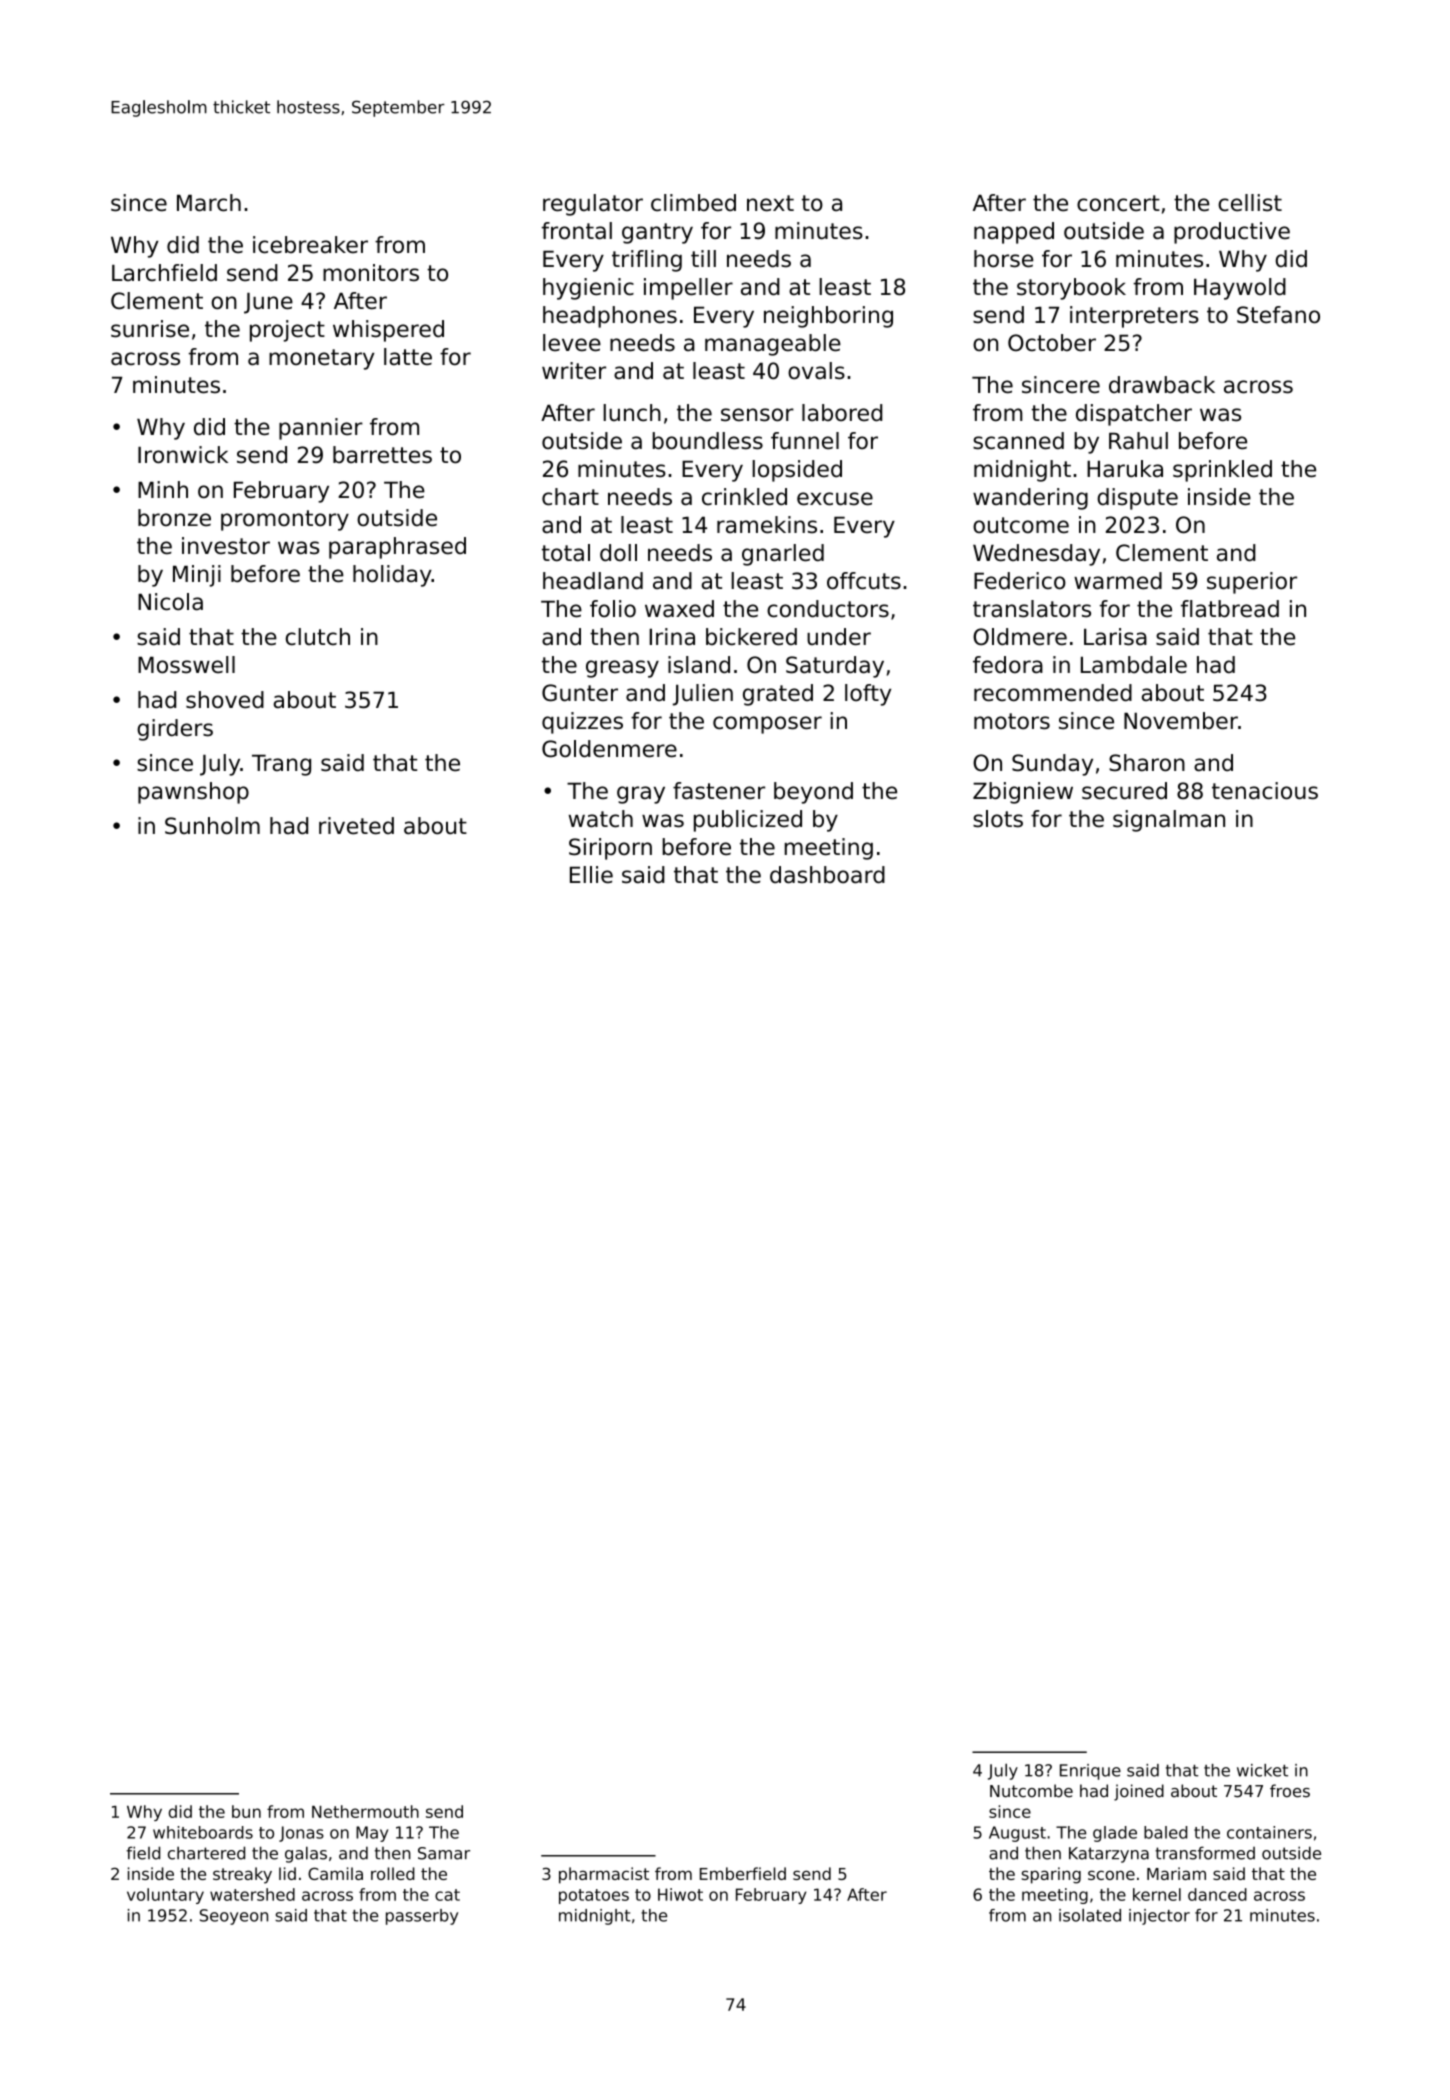 The height and width of the screenshot is (2100, 1450). I want to click on August, so click(1017, 1834).
